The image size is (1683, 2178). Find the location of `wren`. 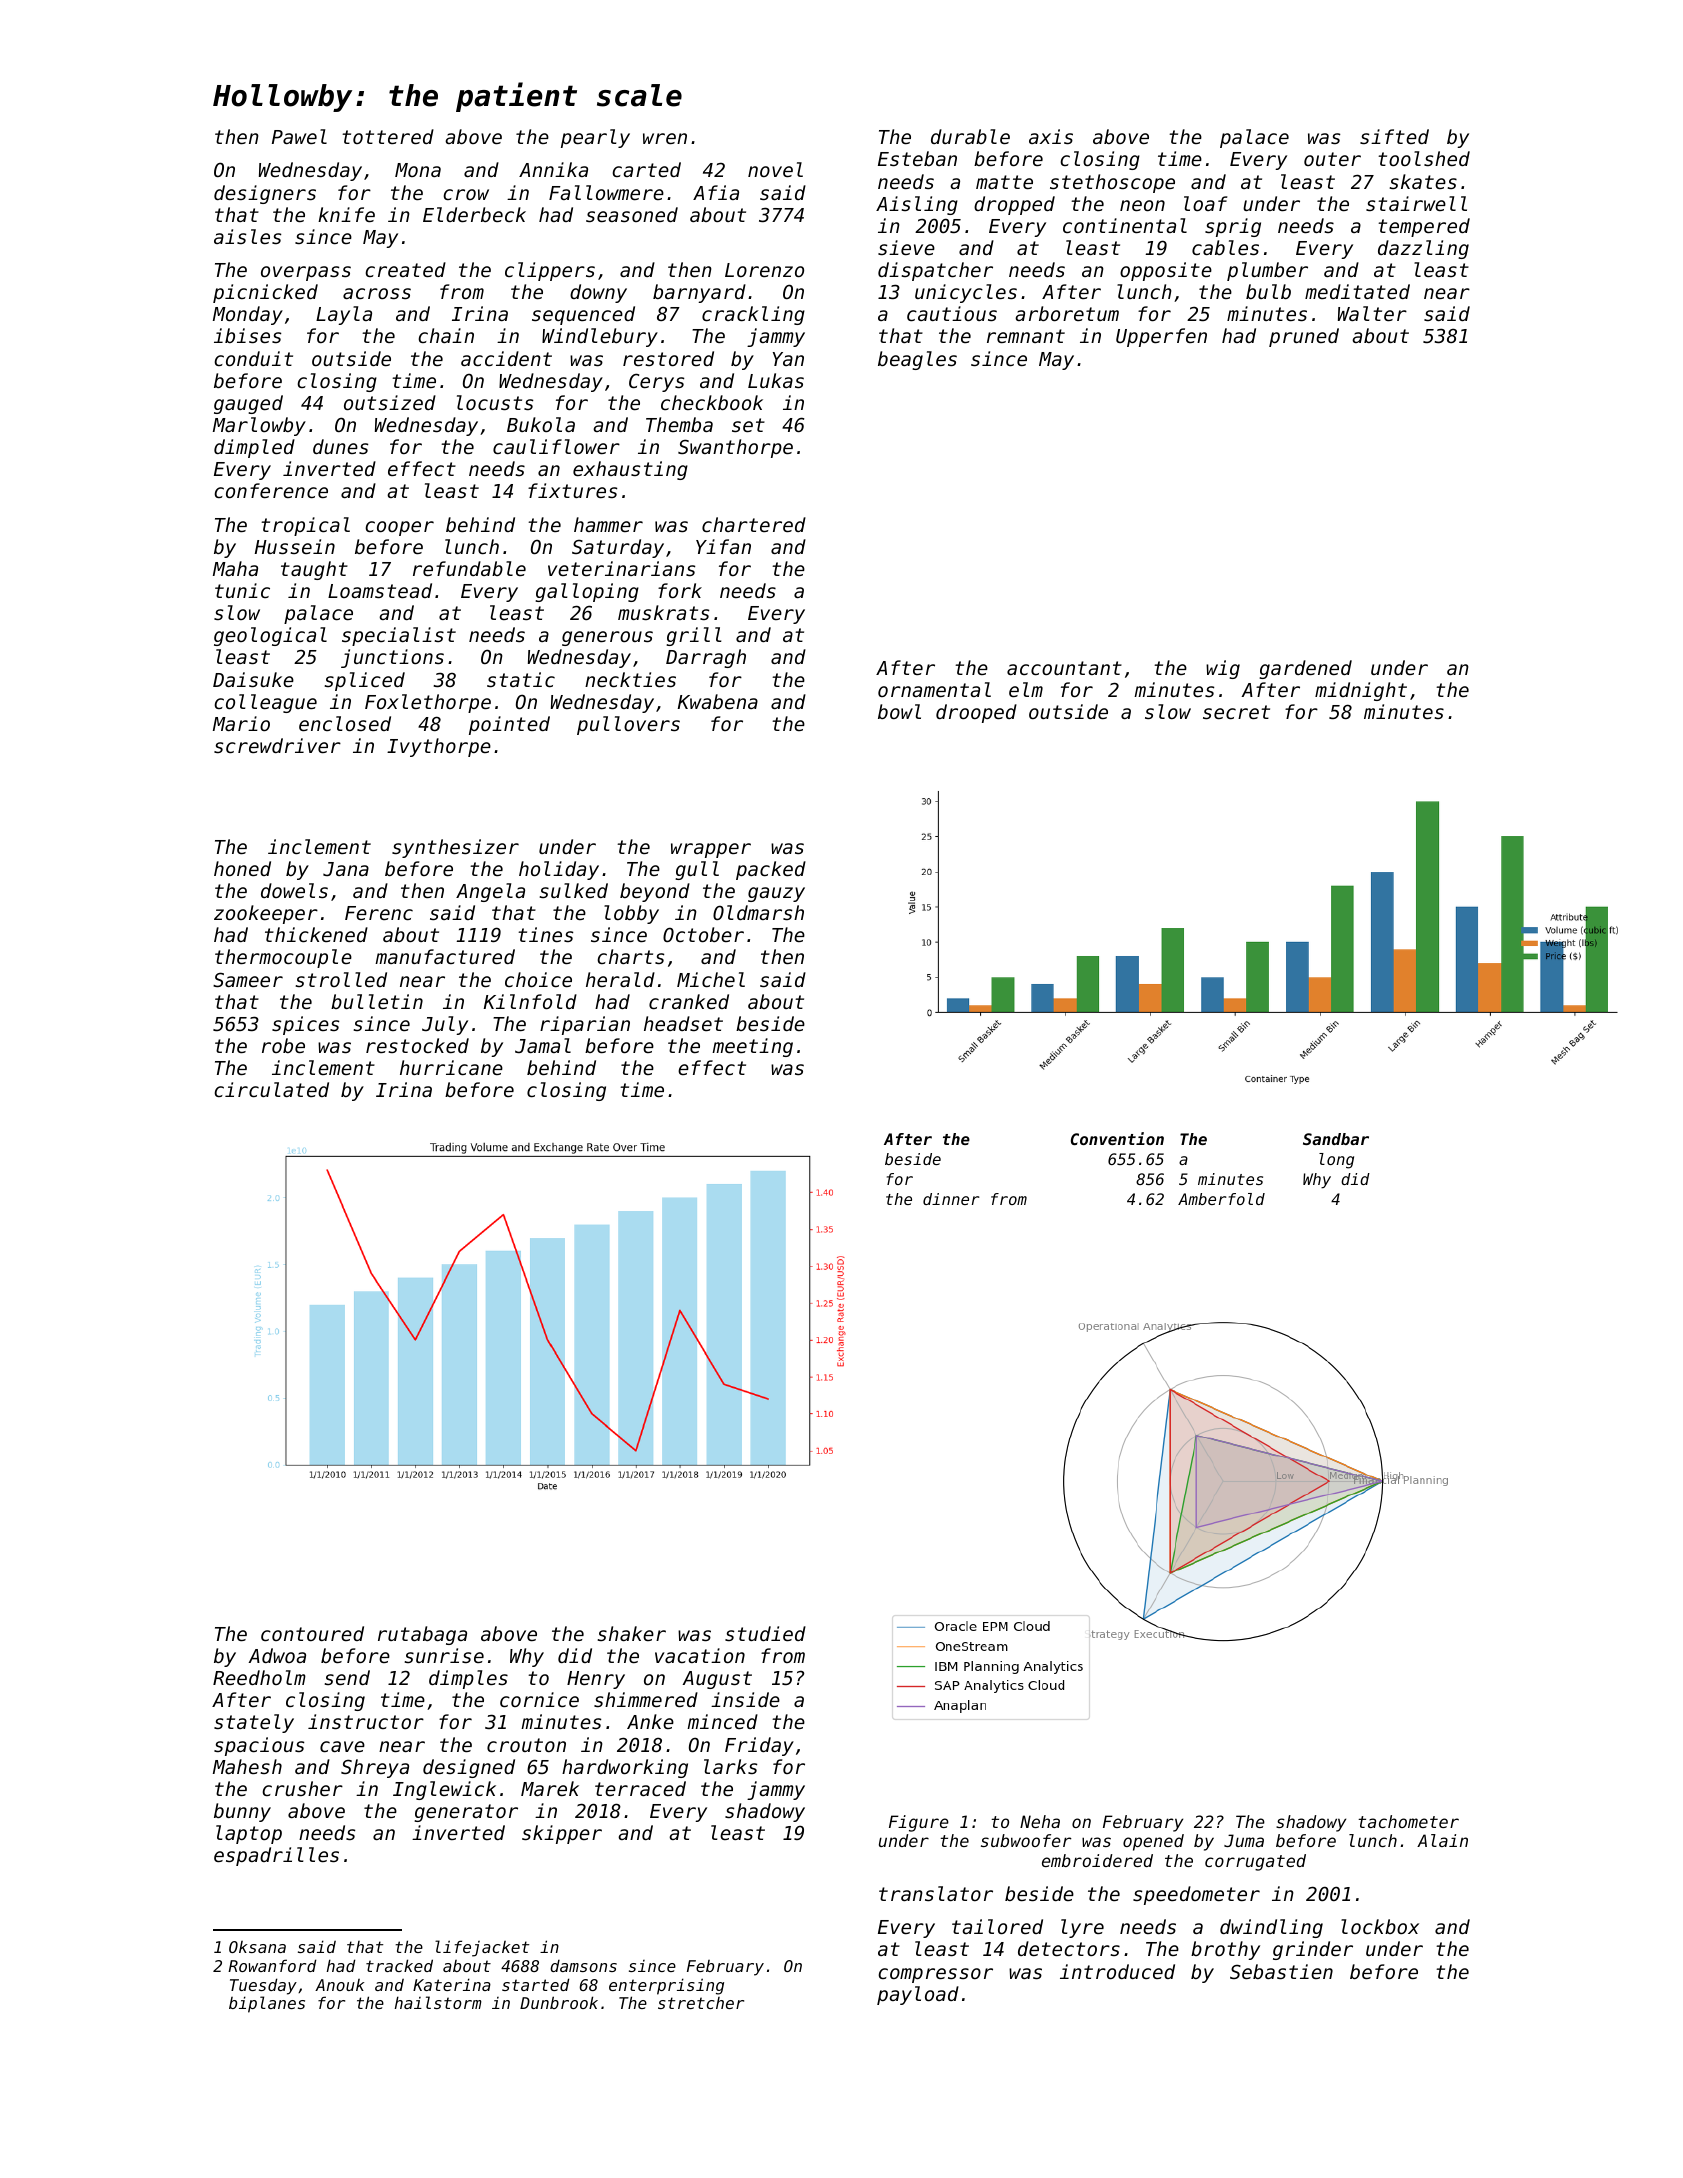

wren is located at coordinates (665, 138).
